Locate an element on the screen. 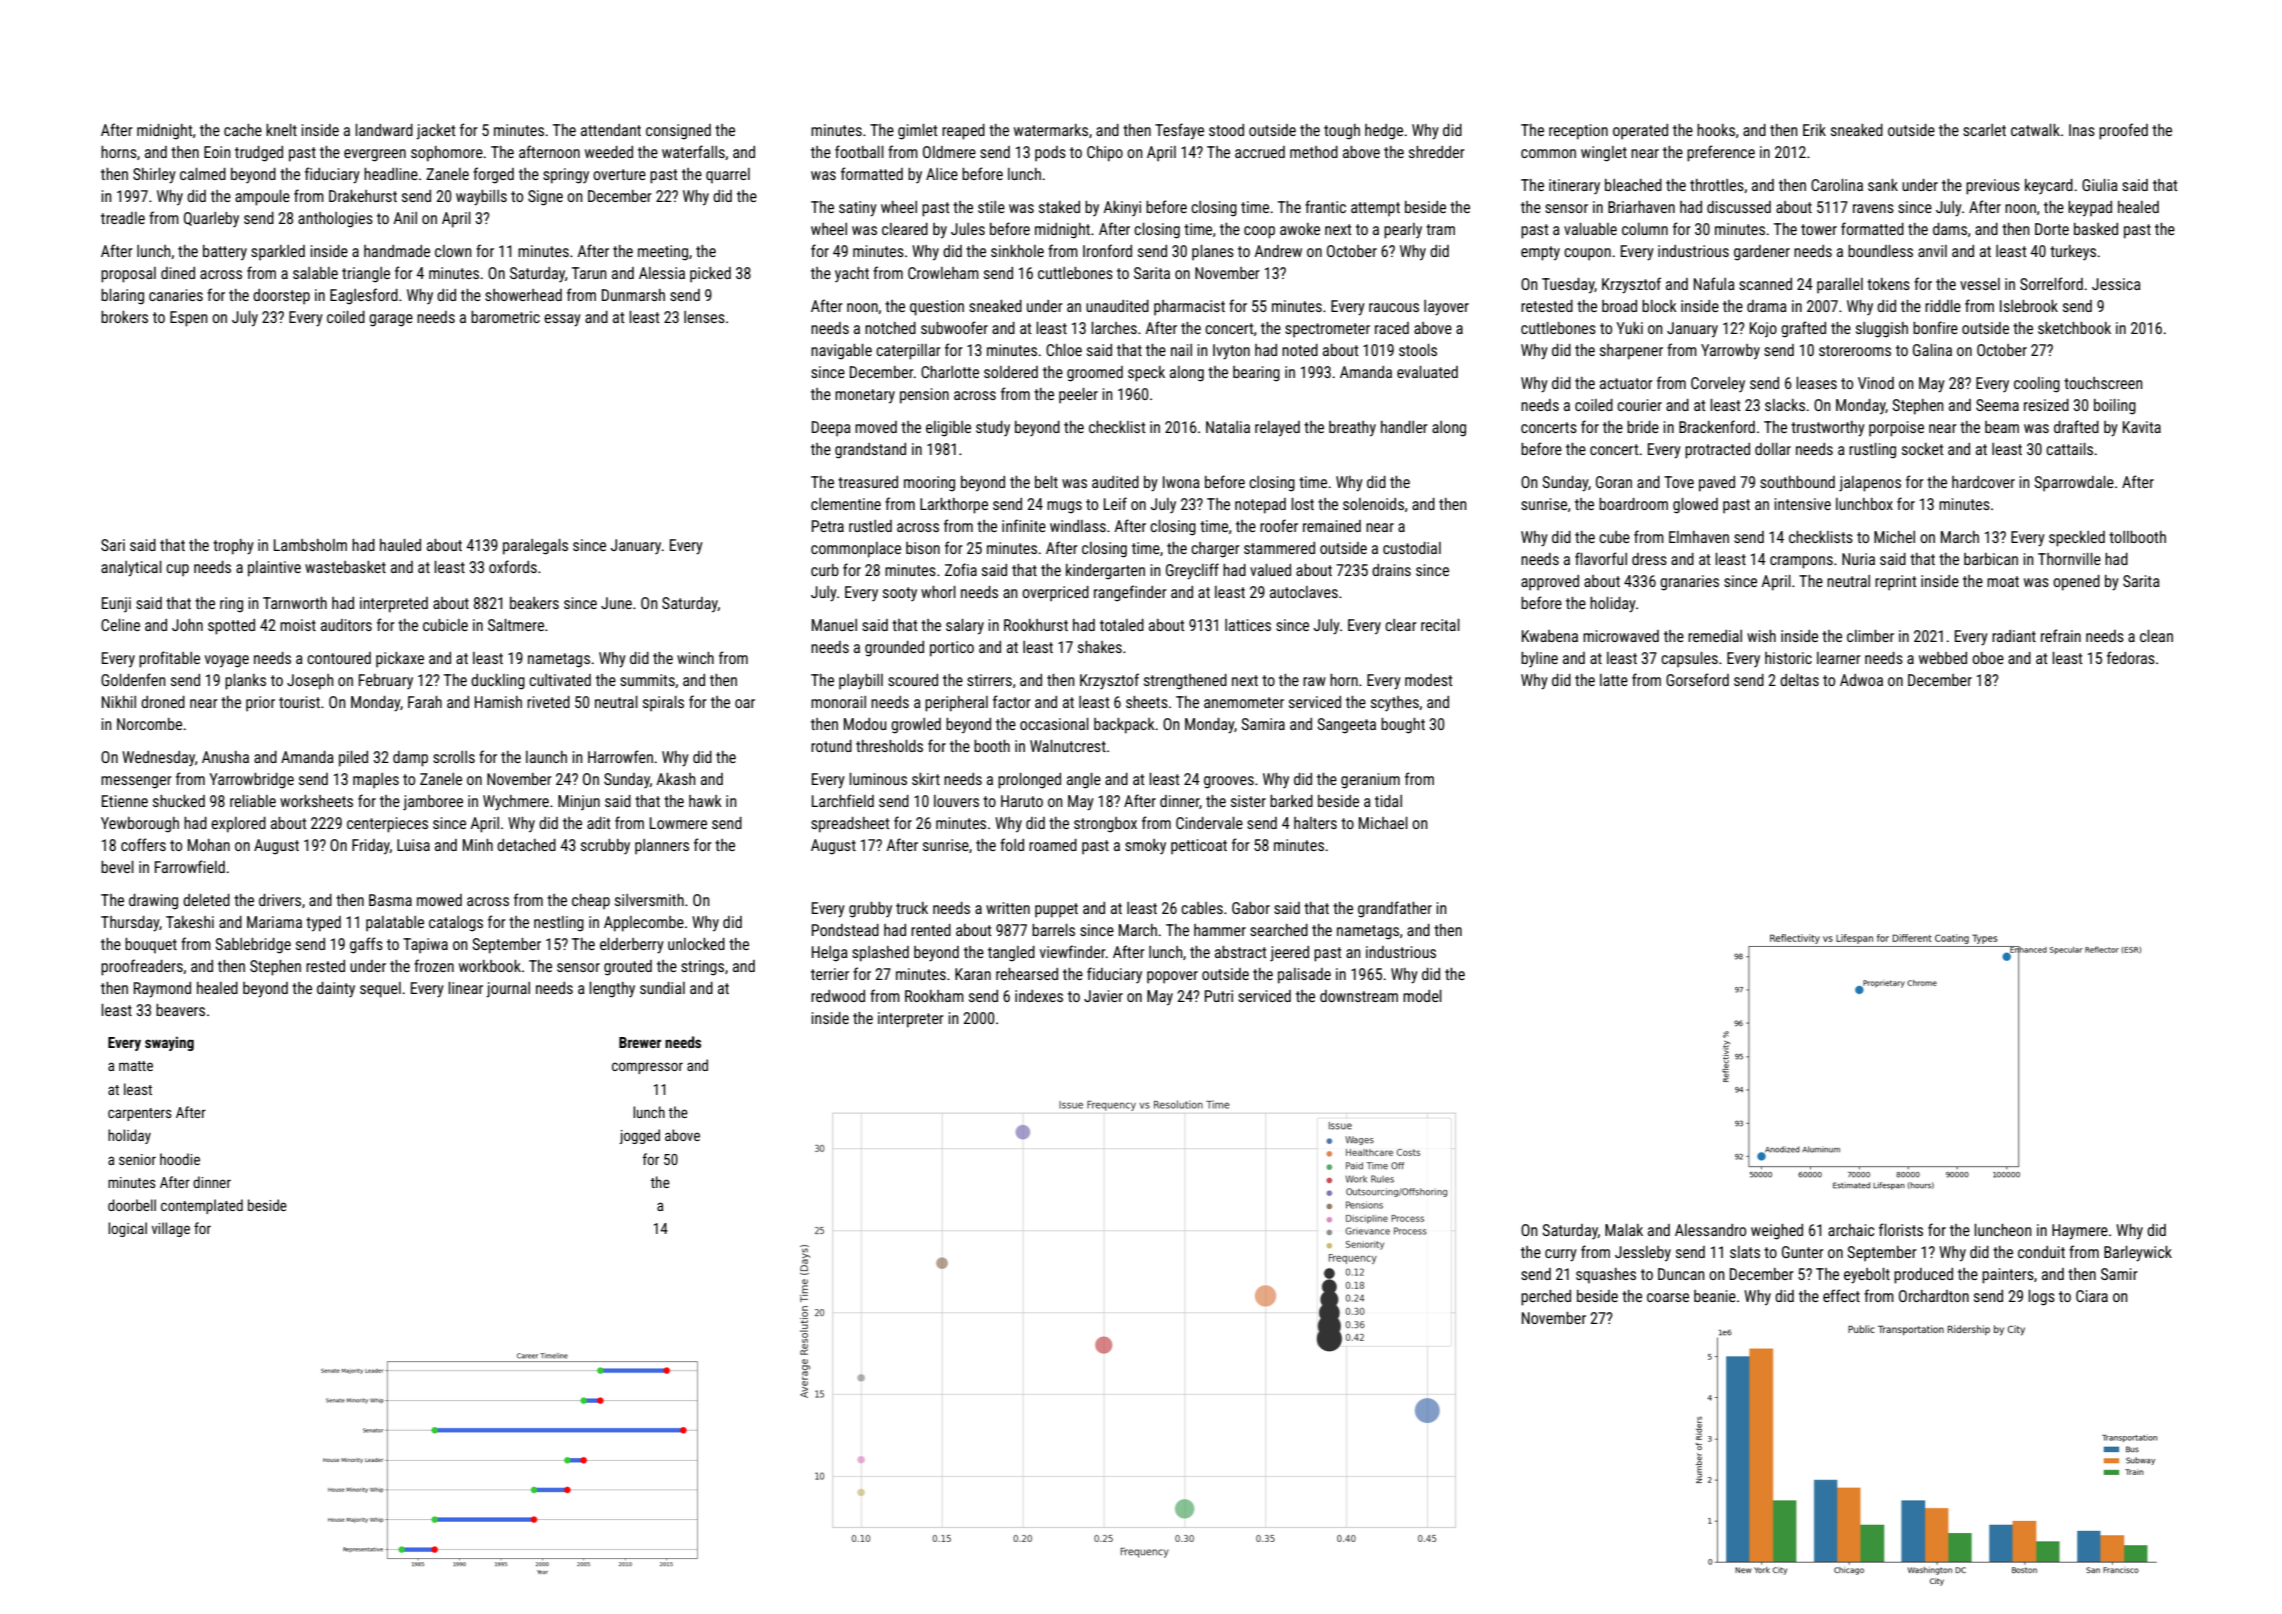 The height and width of the screenshot is (1614, 2282). pharmacist is located at coordinates (1189, 308).
